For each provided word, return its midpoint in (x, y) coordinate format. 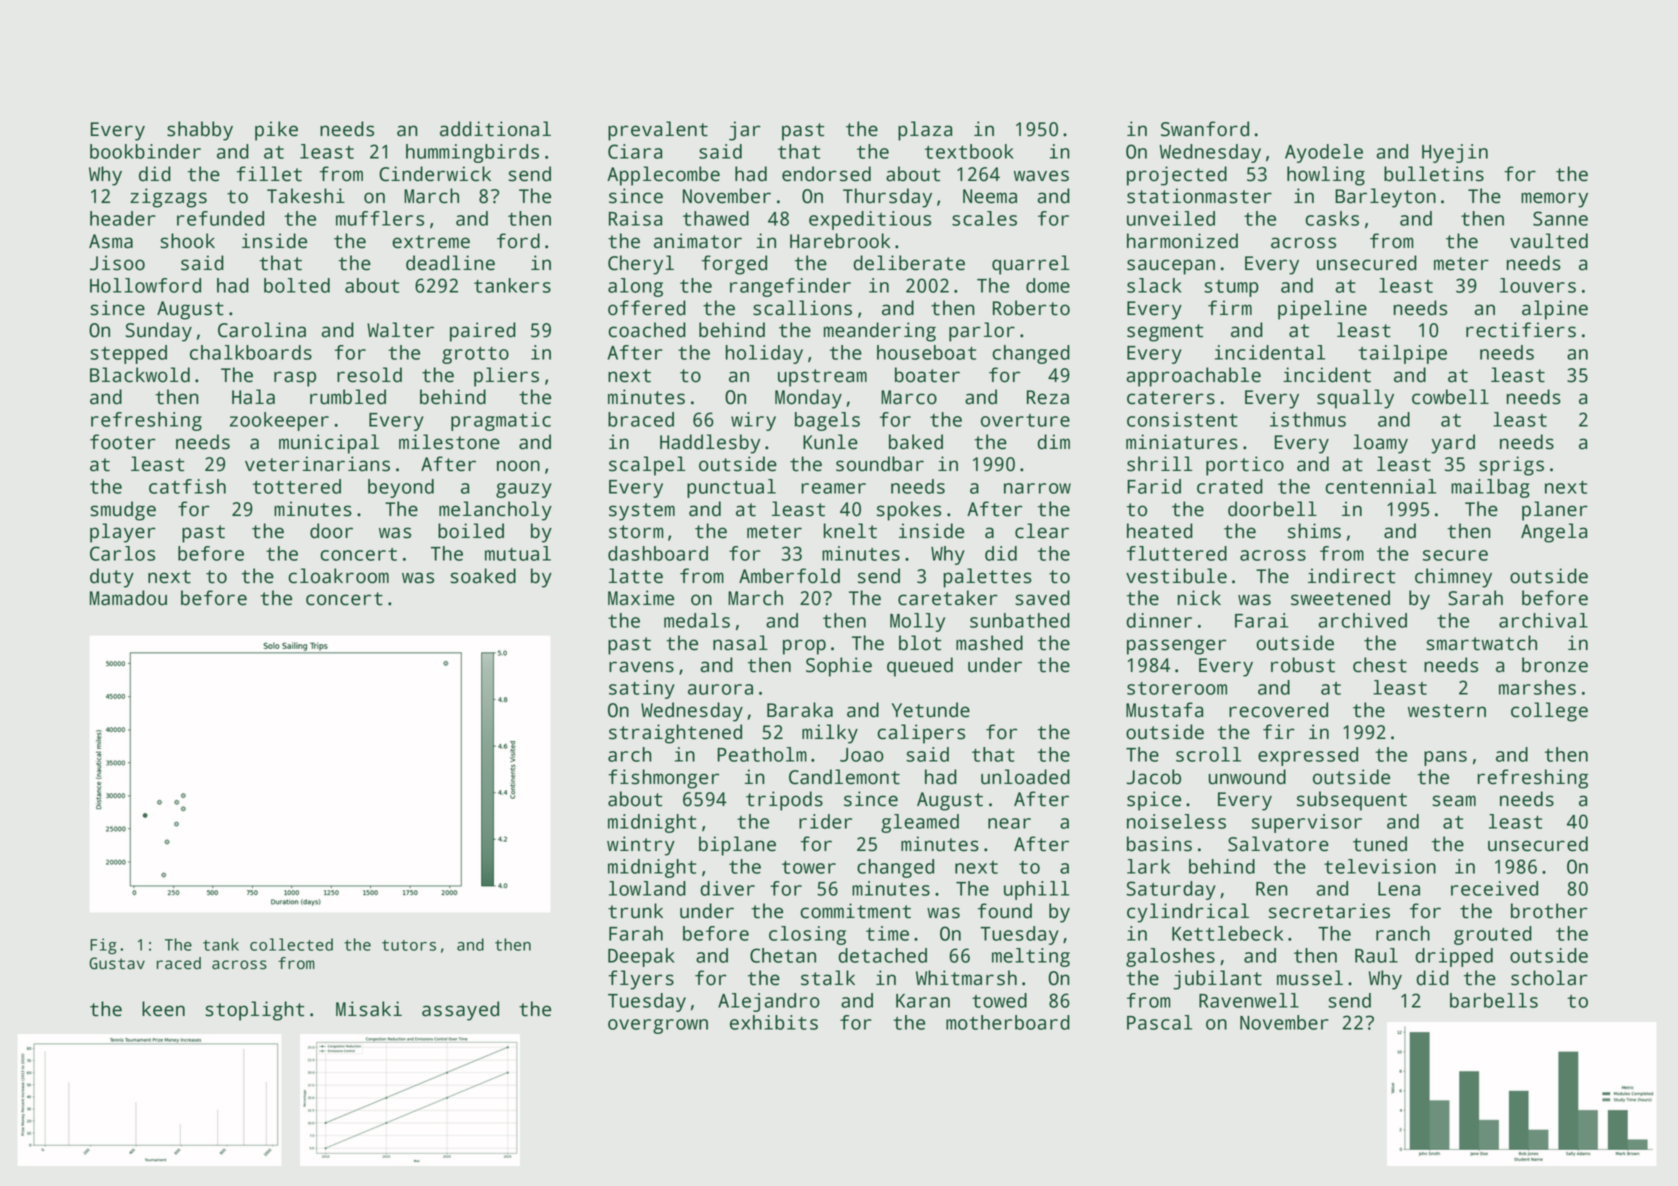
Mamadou (128, 598)
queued (920, 667)
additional (495, 129)
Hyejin (1455, 153)
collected (291, 944)
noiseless (1176, 821)
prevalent (658, 131)
